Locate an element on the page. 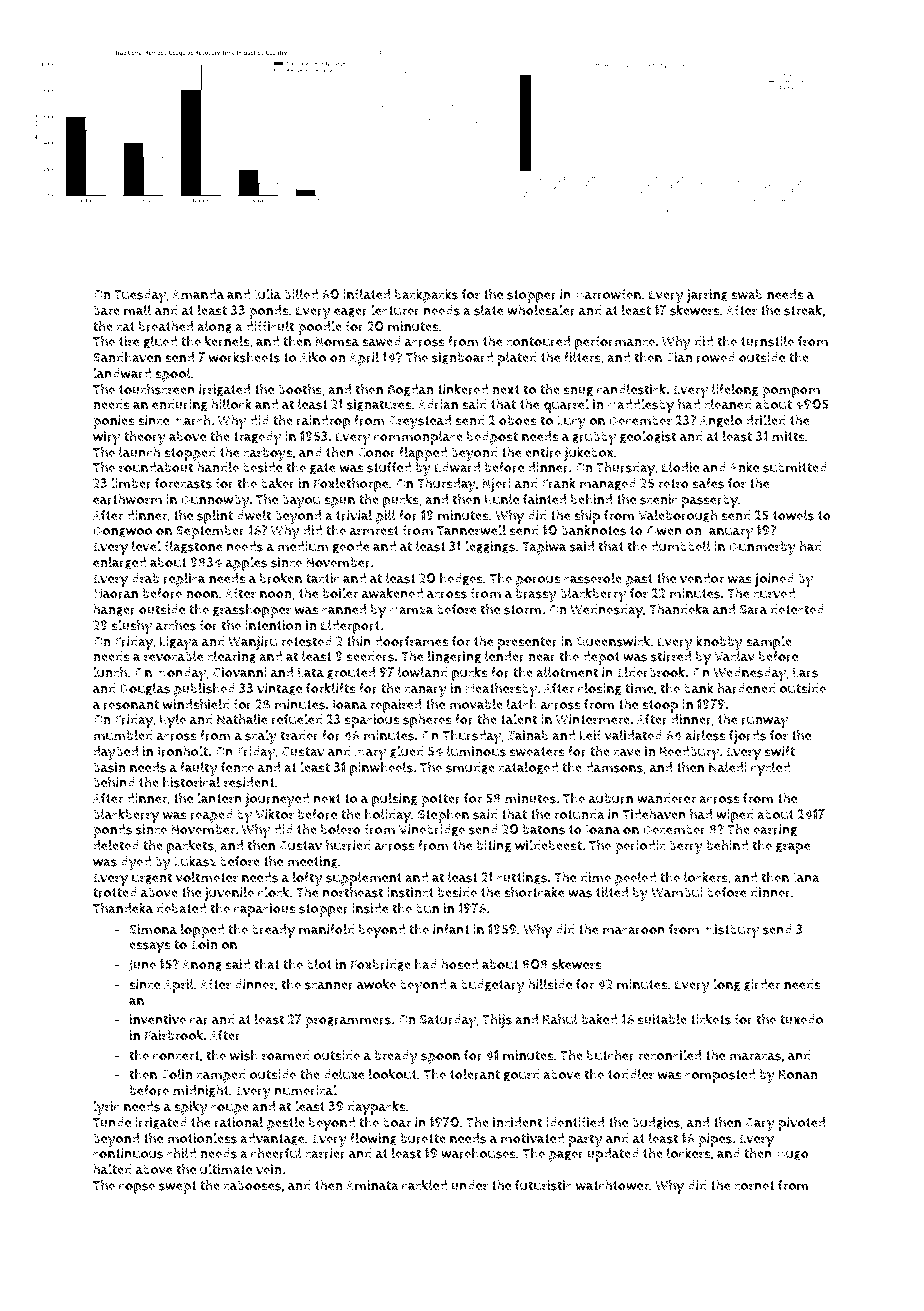  hillside is located at coordinates (550, 984).
